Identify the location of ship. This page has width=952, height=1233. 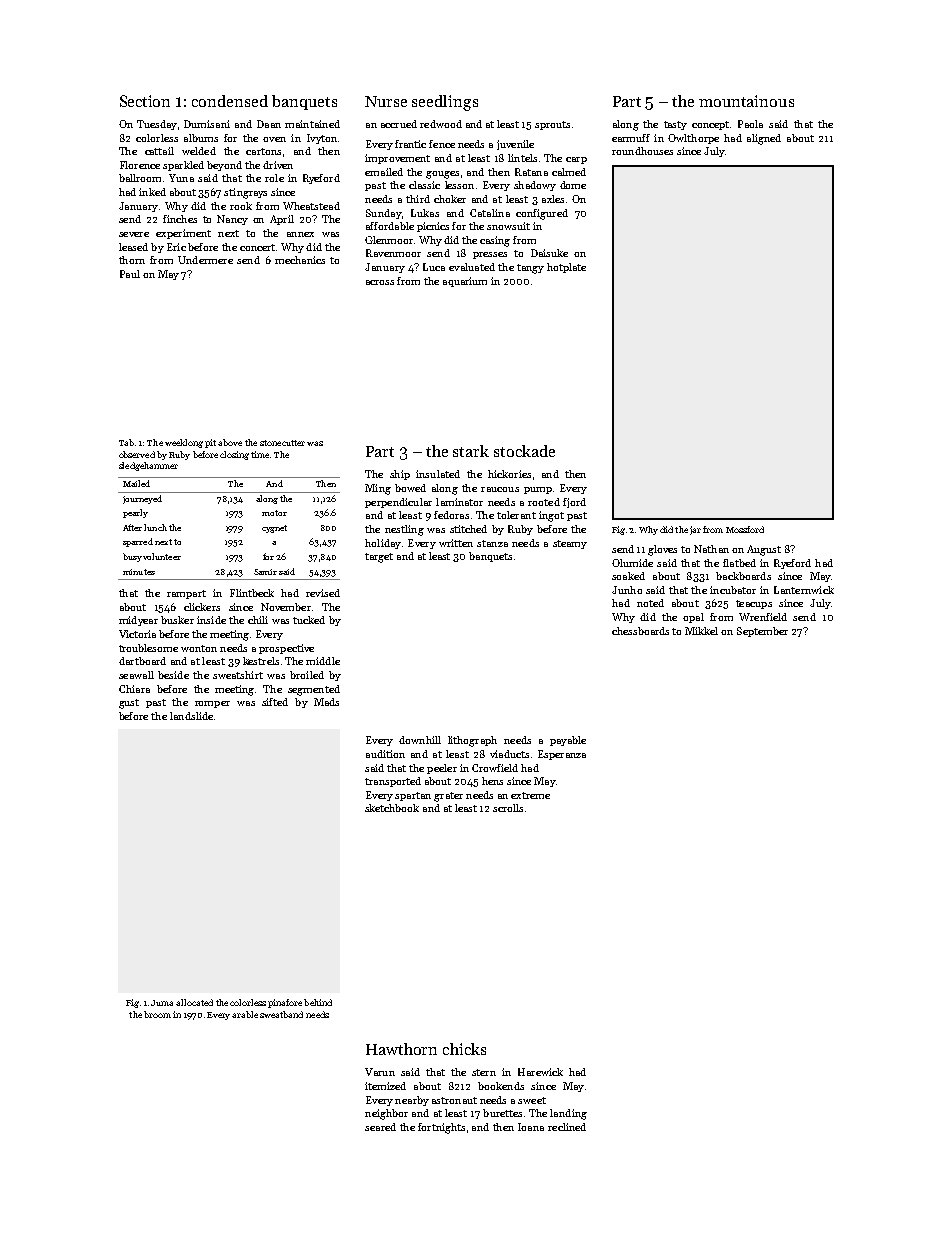
(400, 475).
